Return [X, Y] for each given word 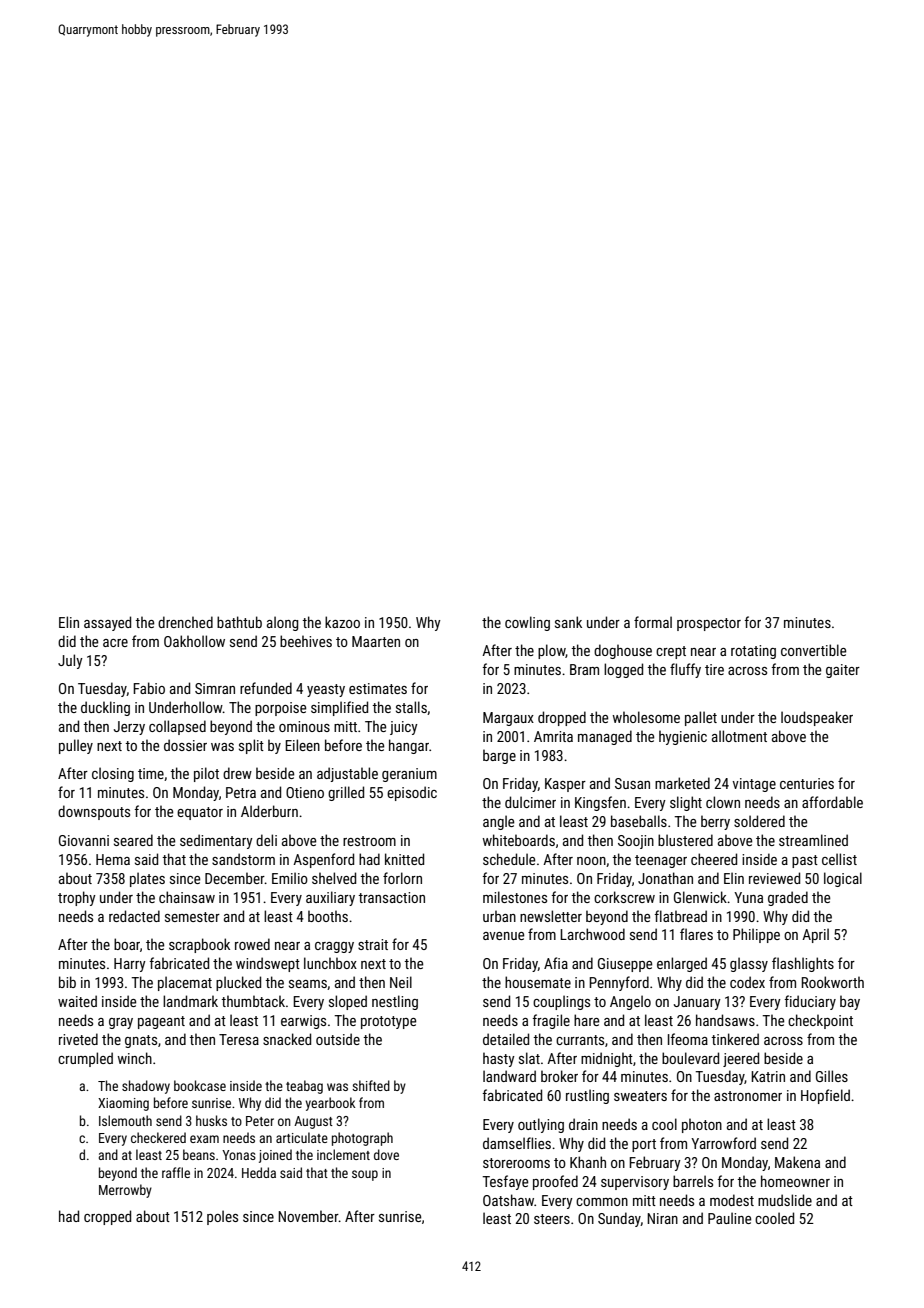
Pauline [729, 1218]
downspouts [94, 812]
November [308, 1216]
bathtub [239, 622]
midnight [607, 1059]
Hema [113, 859]
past [805, 861]
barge [499, 756]
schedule [509, 859]
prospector [709, 624]
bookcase [200, 1085]
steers [552, 1219]
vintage [754, 785]
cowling [527, 623]
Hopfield [825, 1096]
